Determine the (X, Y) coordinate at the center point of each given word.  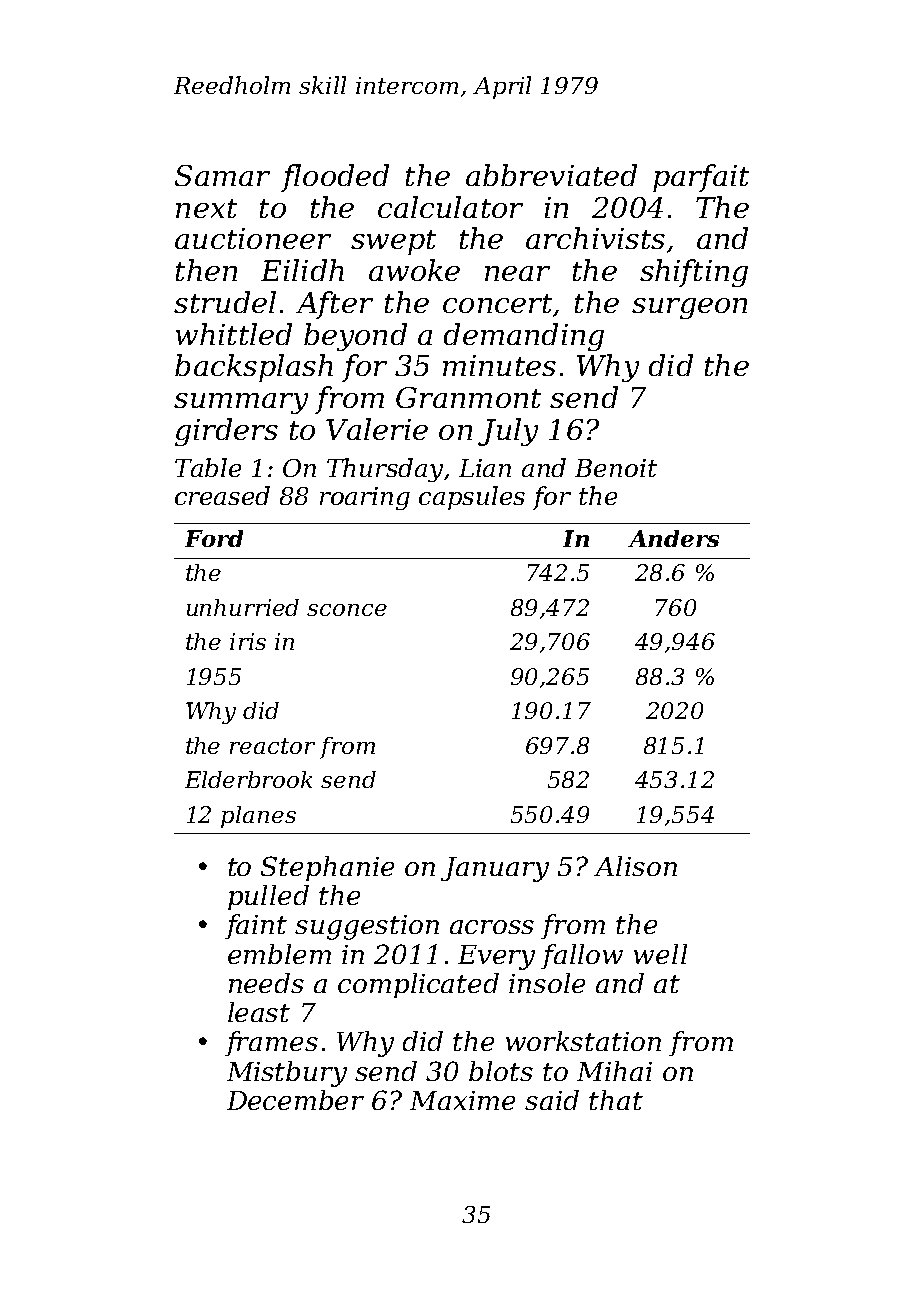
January (495, 869)
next (206, 208)
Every (496, 957)
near (517, 273)
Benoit (616, 468)
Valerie (377, 429)
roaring (365, 498)
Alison (635, 866)
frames (271, 1043)
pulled (268, 897)
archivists (595, 238)
